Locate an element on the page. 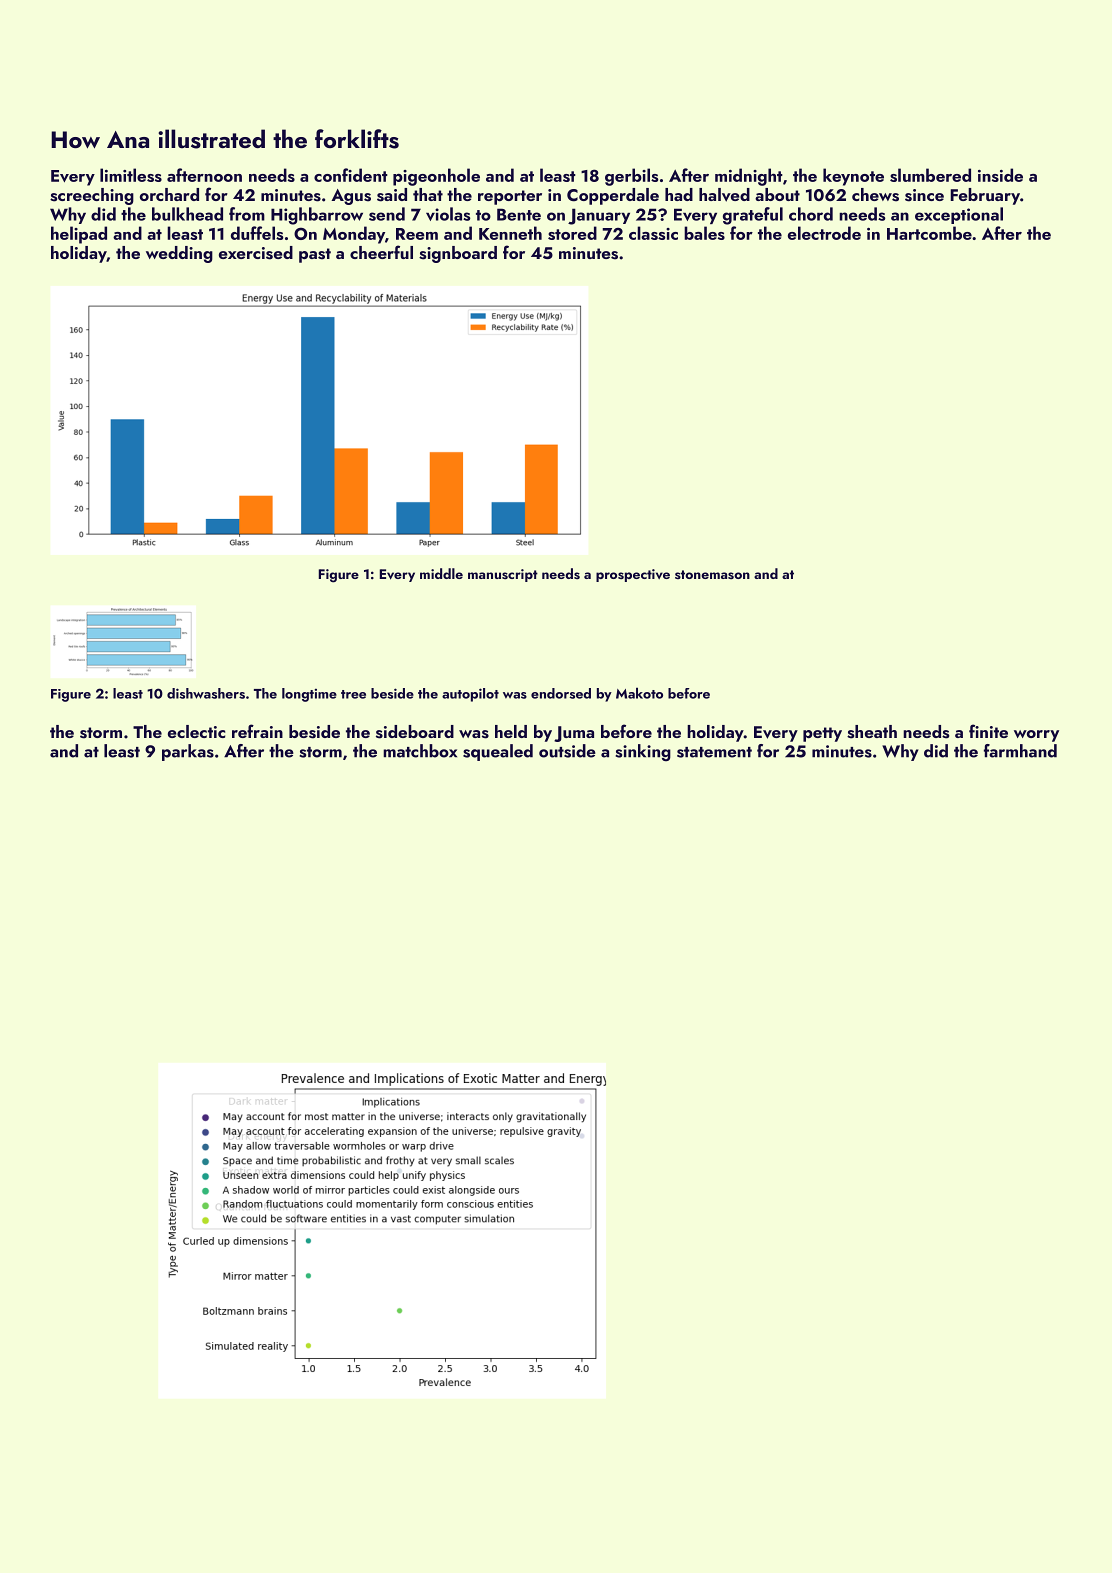 Image resolution: width=1112 pixels, height=1573 pixels. Hartcombe is located at coordinates (929, 233).
